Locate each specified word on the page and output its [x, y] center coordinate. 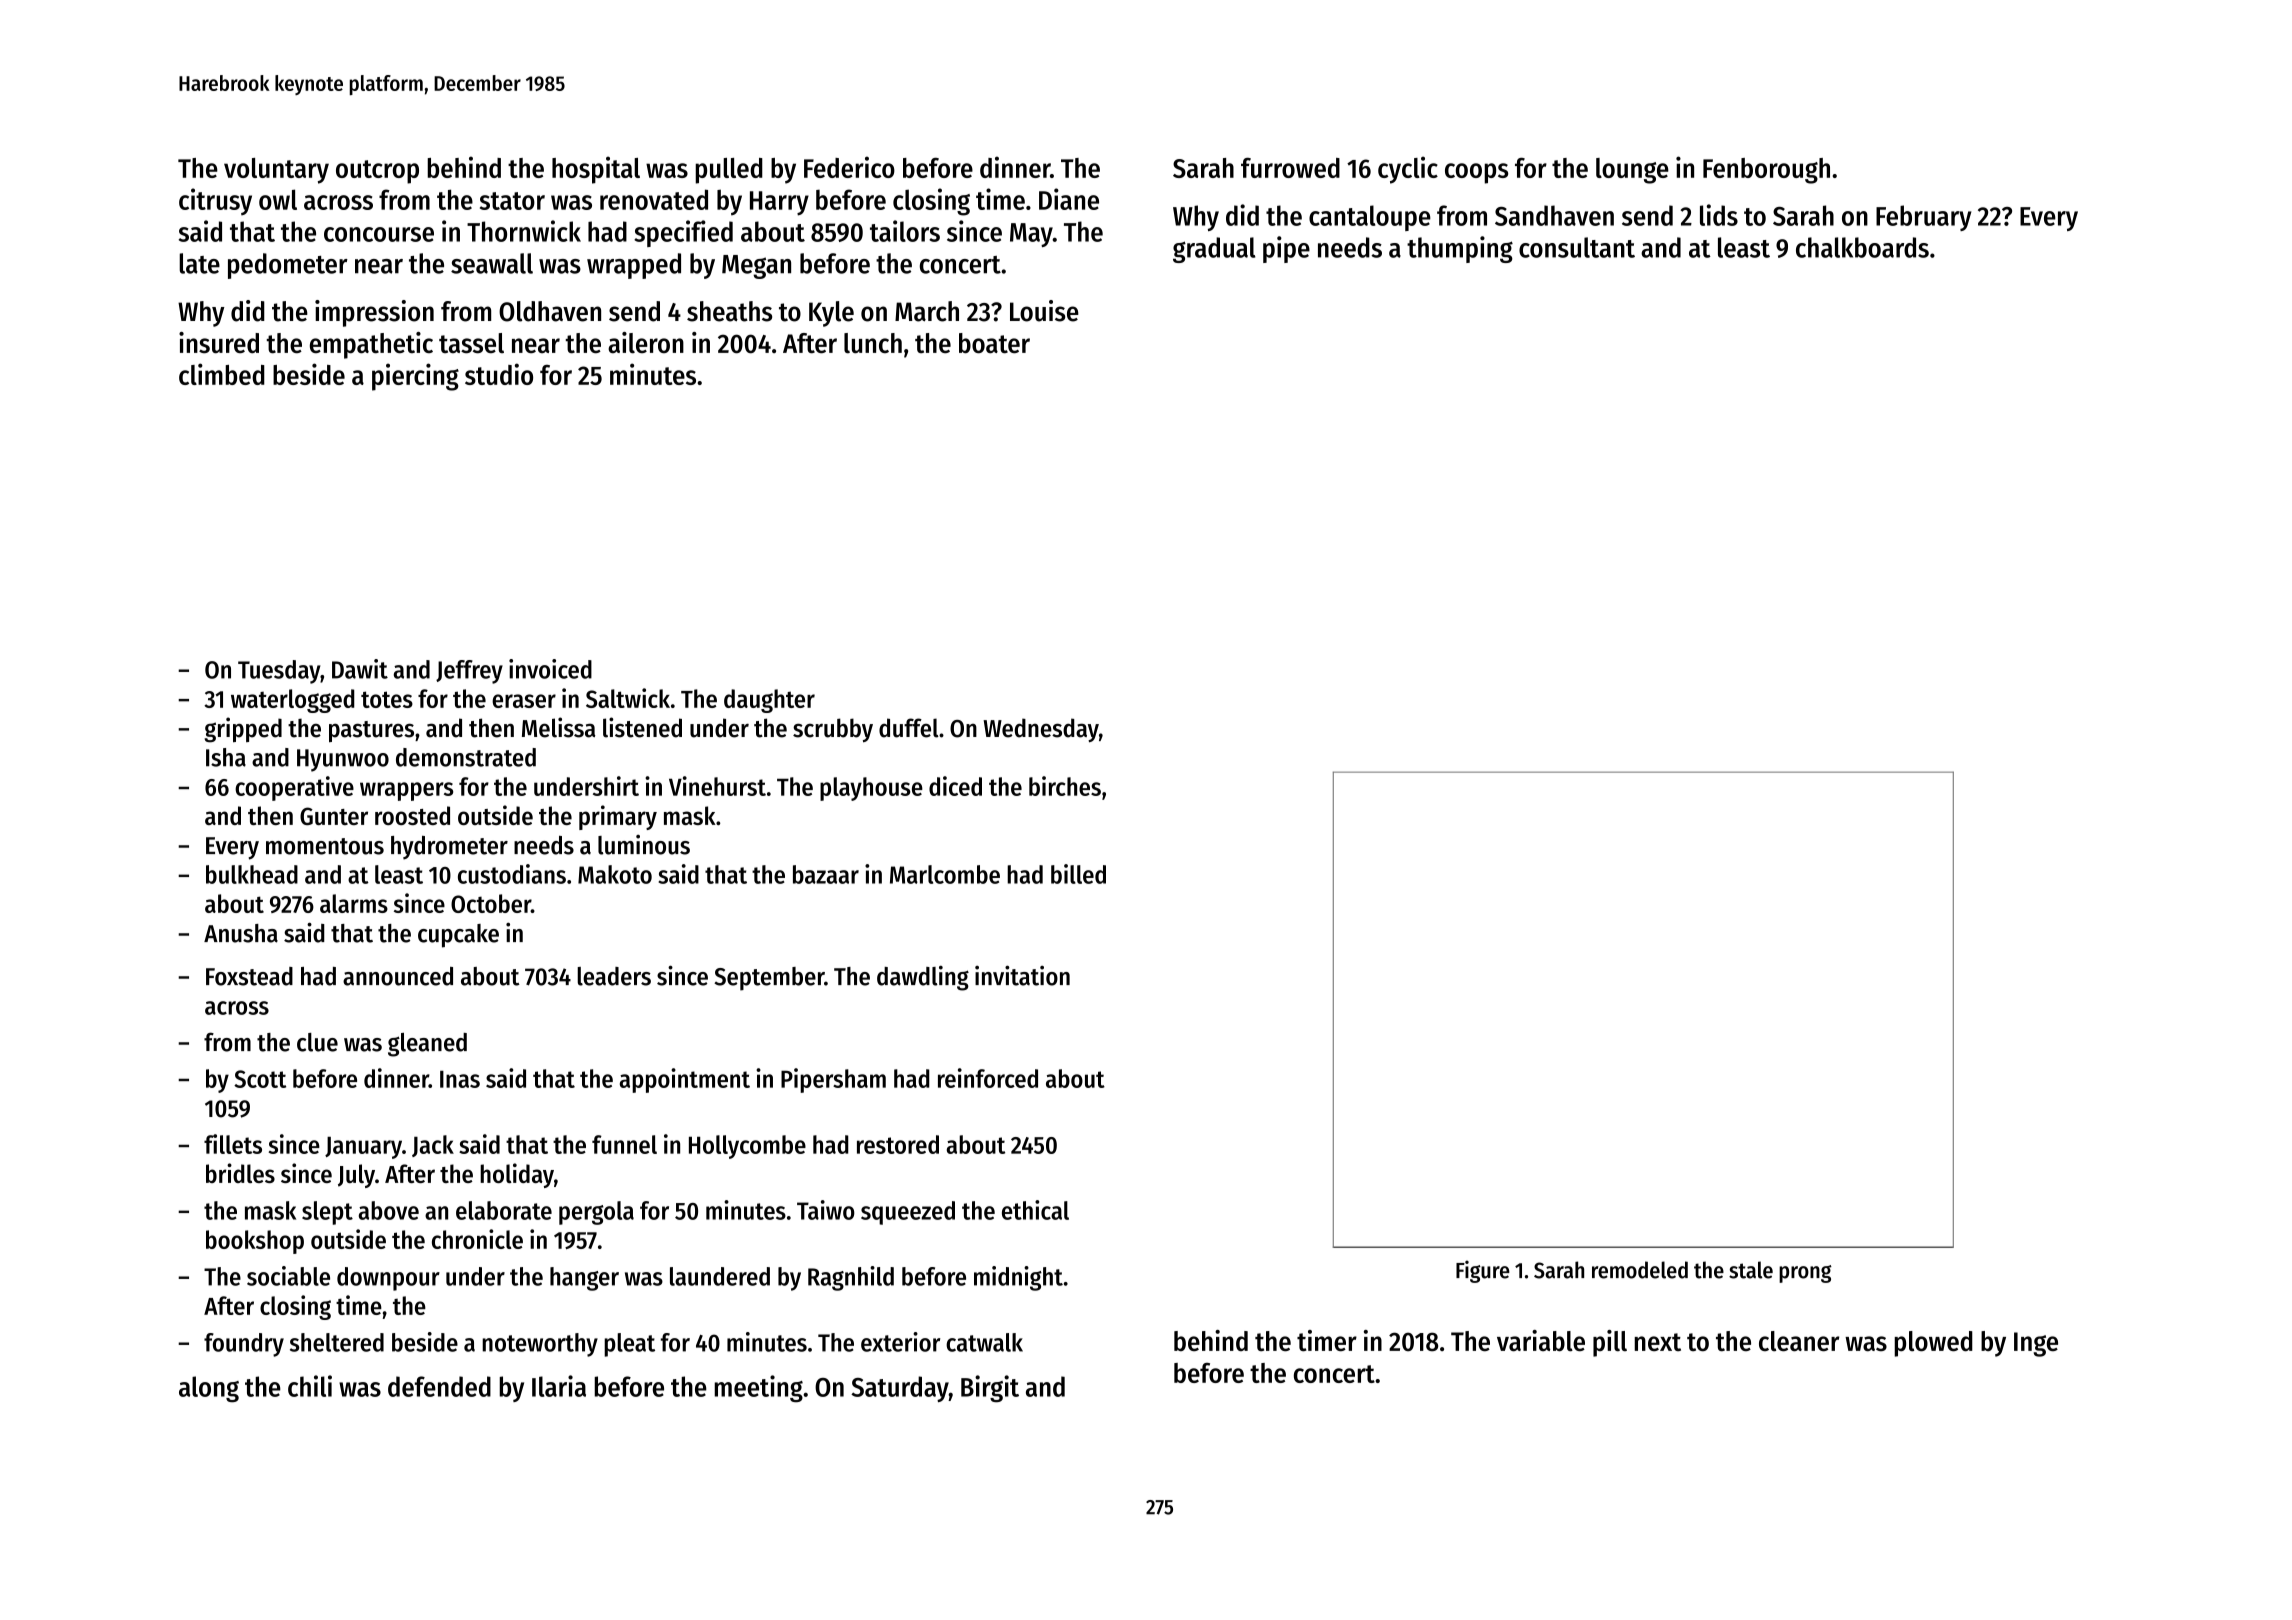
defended [439, 1386]
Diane [1069, 199]
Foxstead [249, 976]
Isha [226, 757]
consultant [1577, 247]
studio [499, 374]
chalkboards [1862, 247]
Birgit [990, 1388]
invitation [1022, 975]
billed [1078, 874]
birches [1065, 786]
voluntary [276, 171]
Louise [1044, 311]
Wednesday [1041, 730]
